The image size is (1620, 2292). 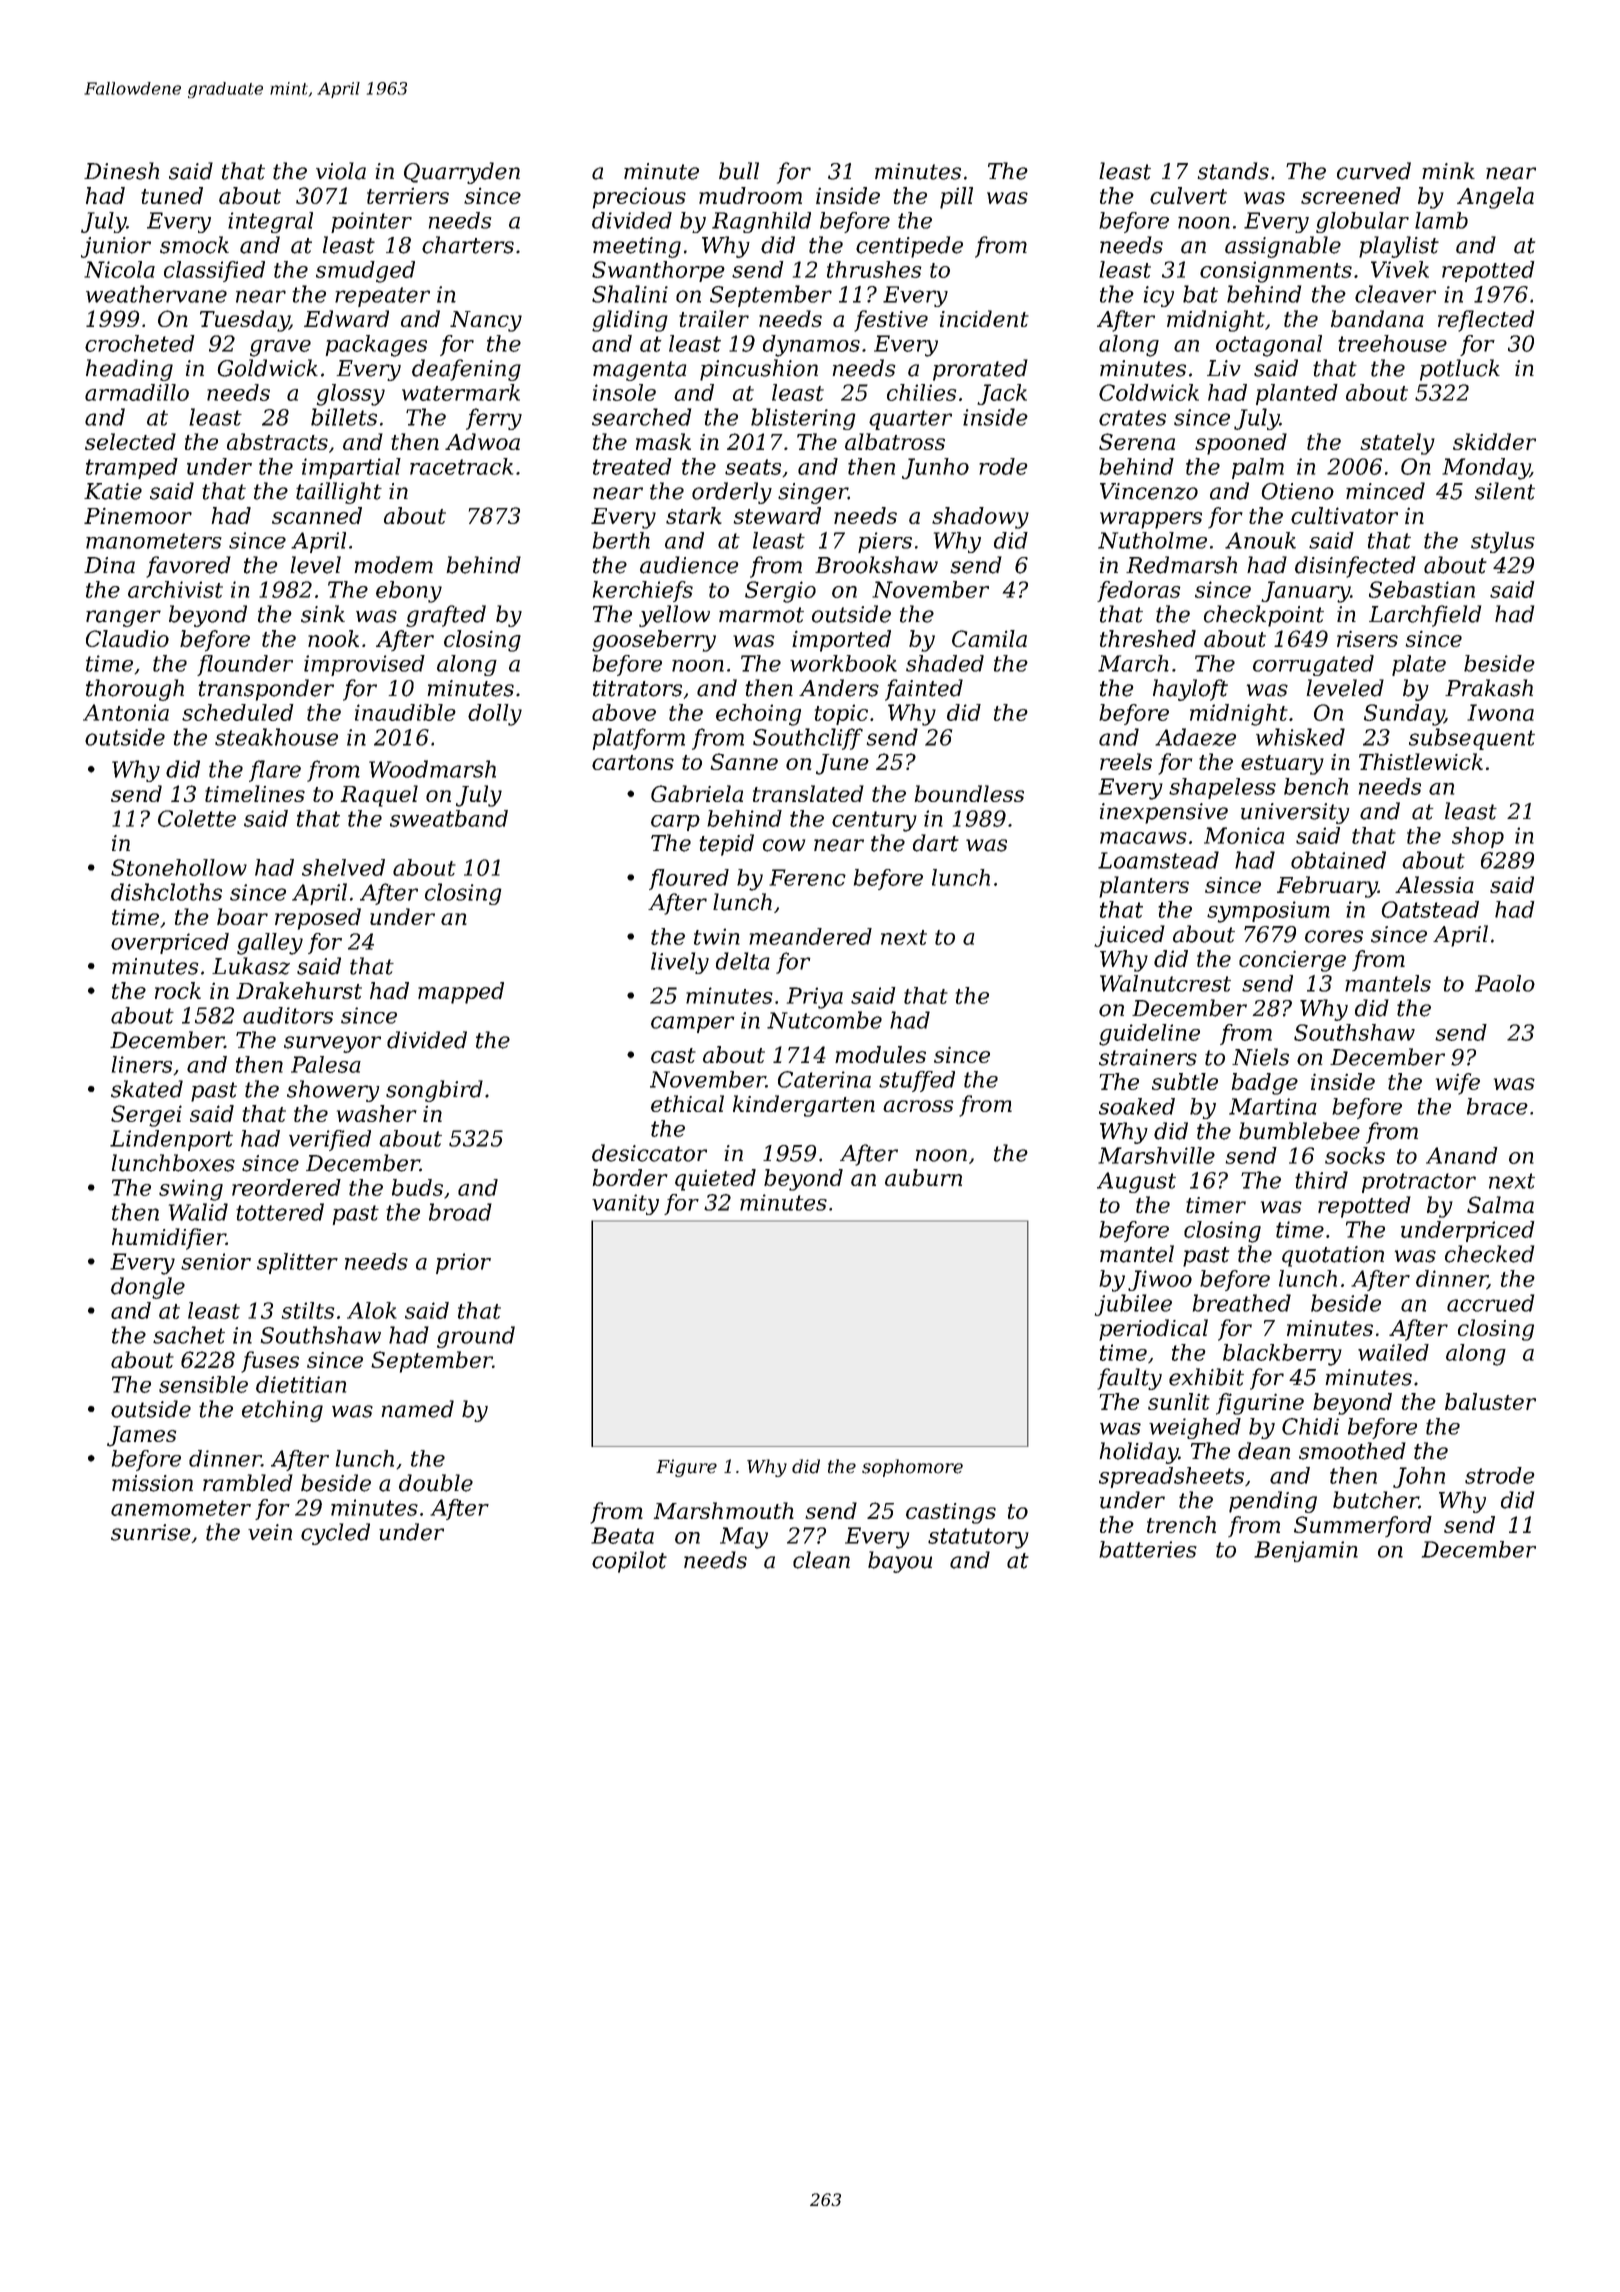 I want to click on curved, so click(x=1374, y=171).
